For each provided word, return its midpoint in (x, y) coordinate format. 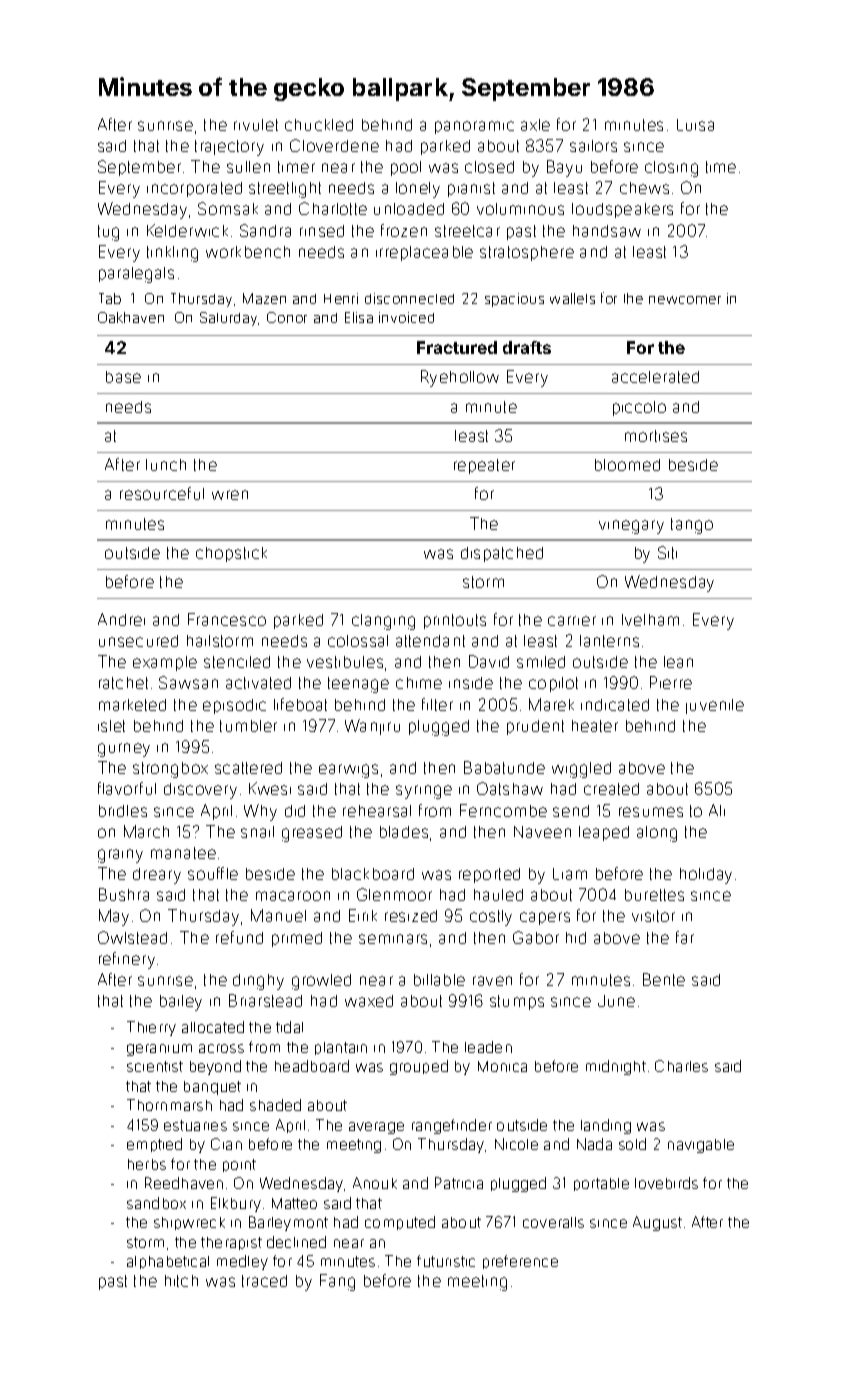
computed (400, 1223)
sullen (248, 167)
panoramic (474, 127)
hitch (181, 1281)
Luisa (695, 125)
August (657, 1223)
